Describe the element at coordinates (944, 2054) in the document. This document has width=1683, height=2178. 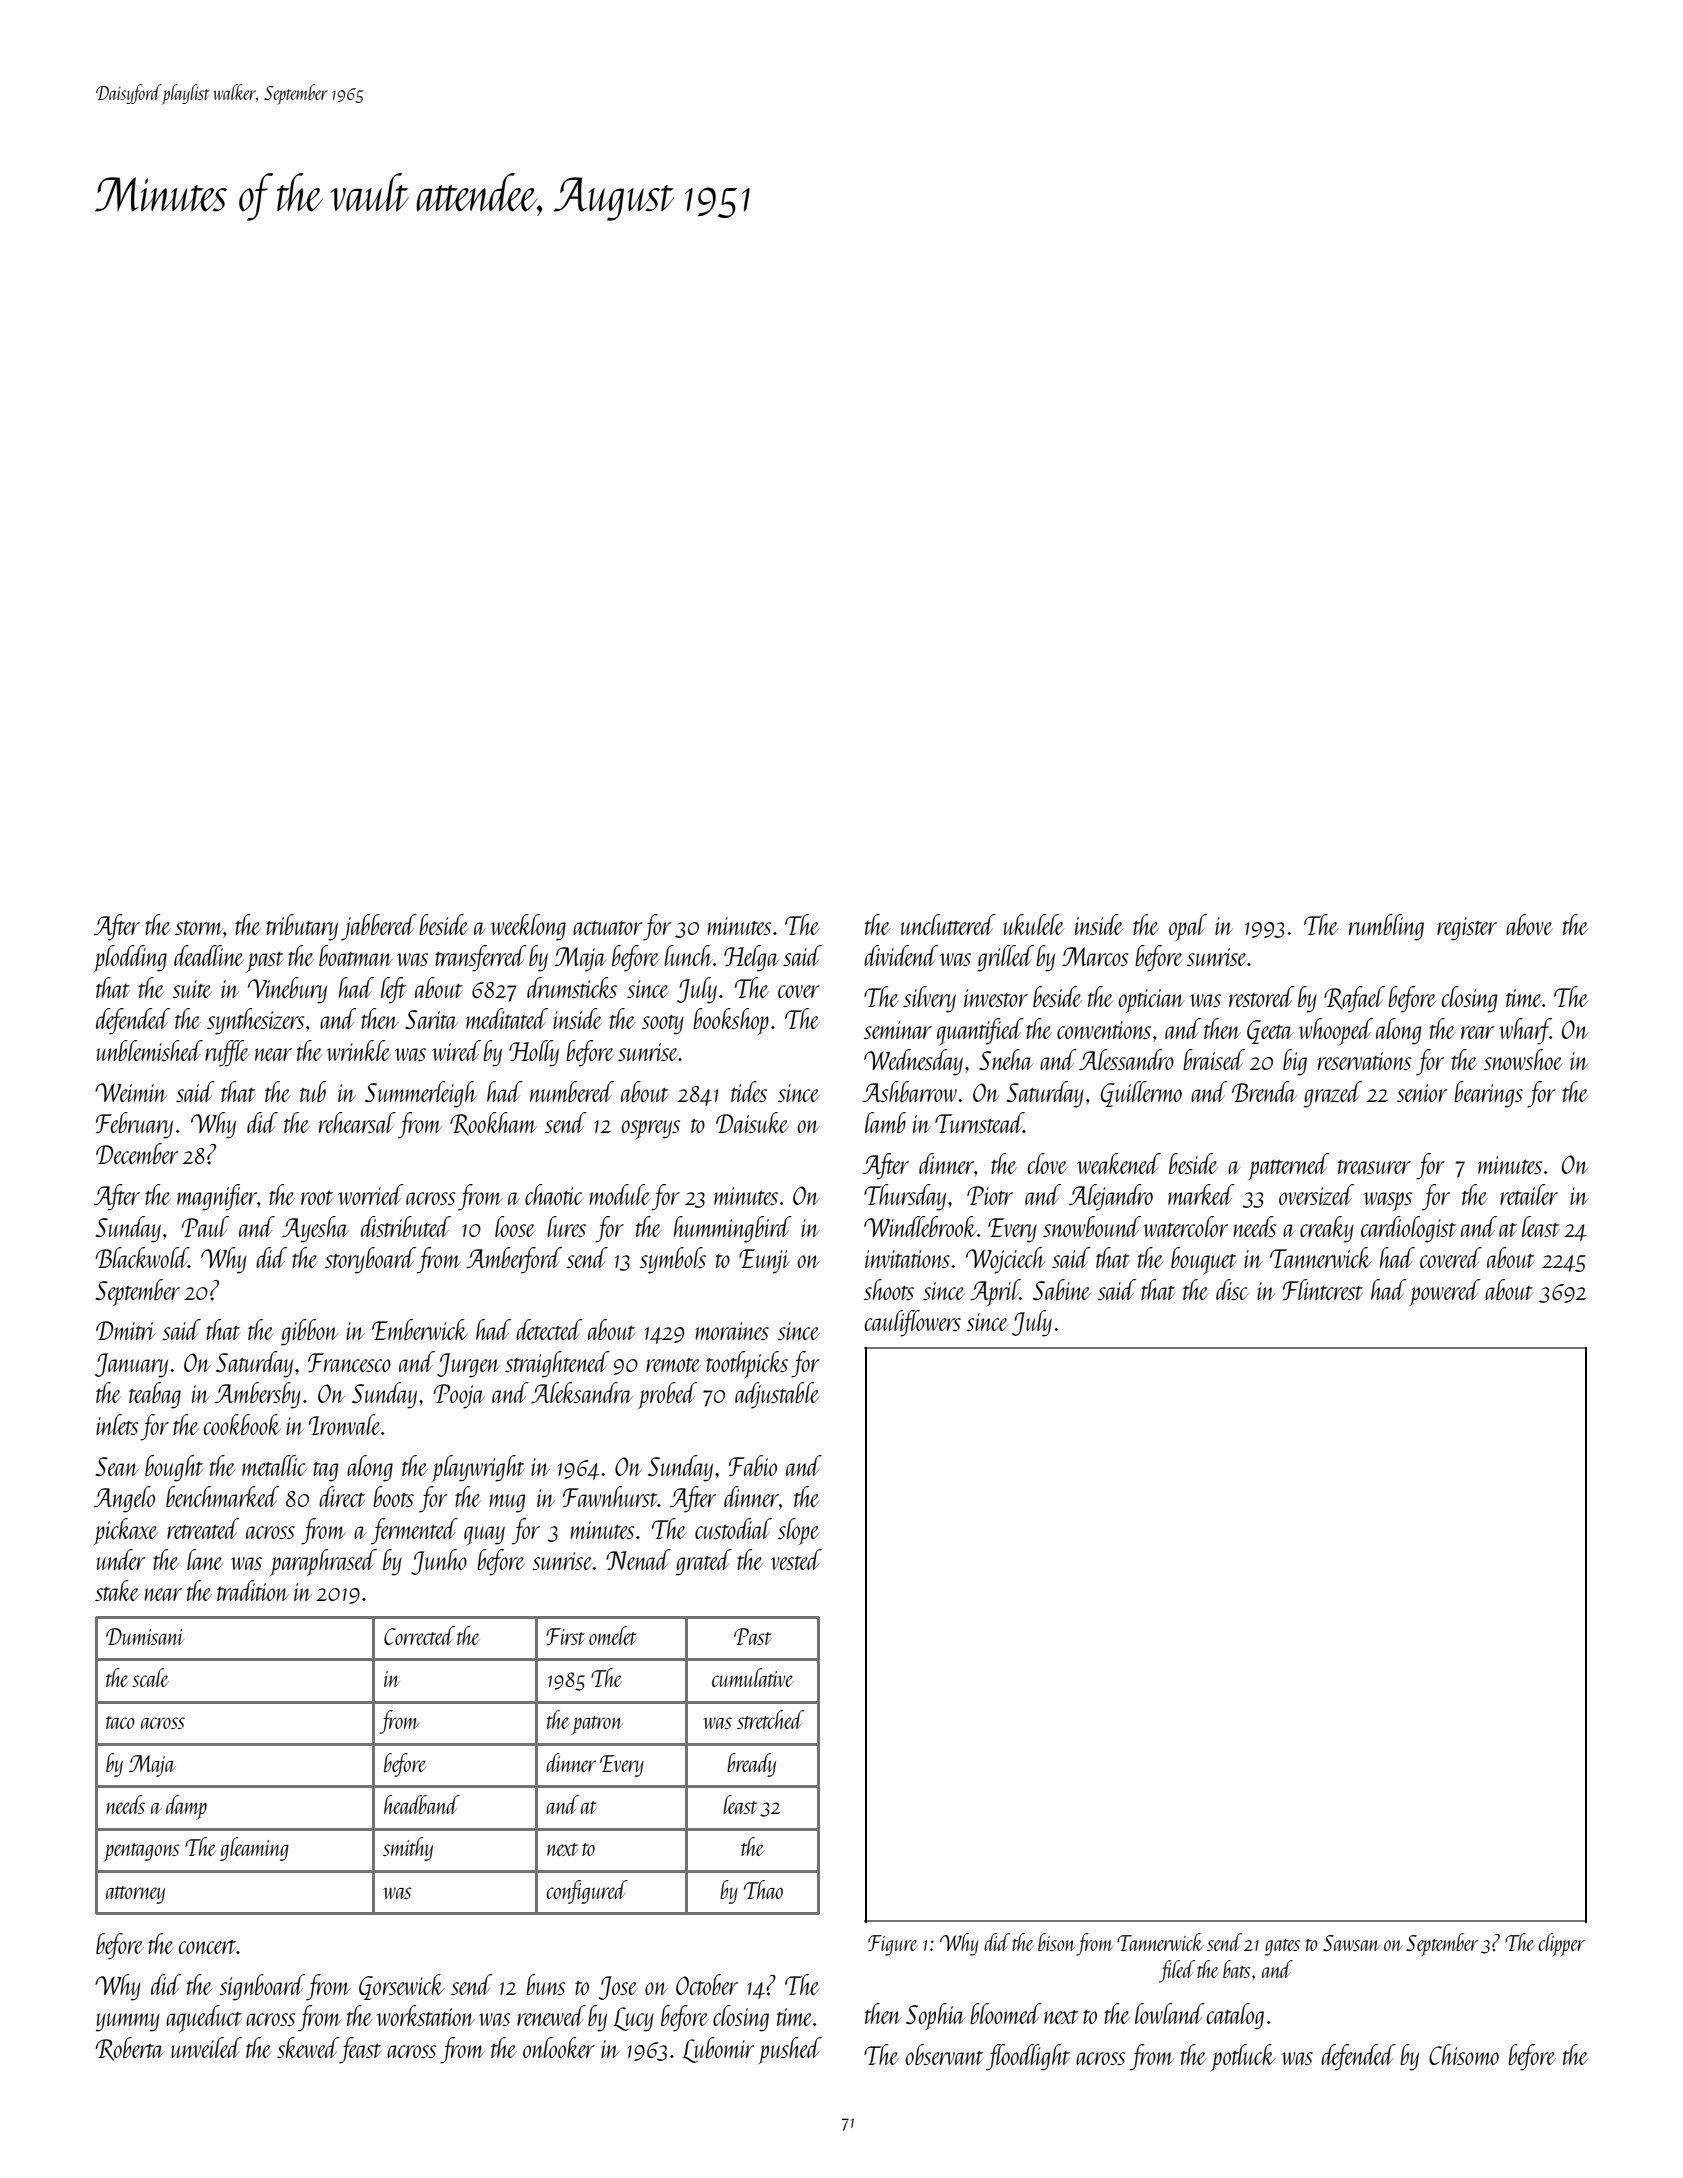
I see `observant` at that location.
